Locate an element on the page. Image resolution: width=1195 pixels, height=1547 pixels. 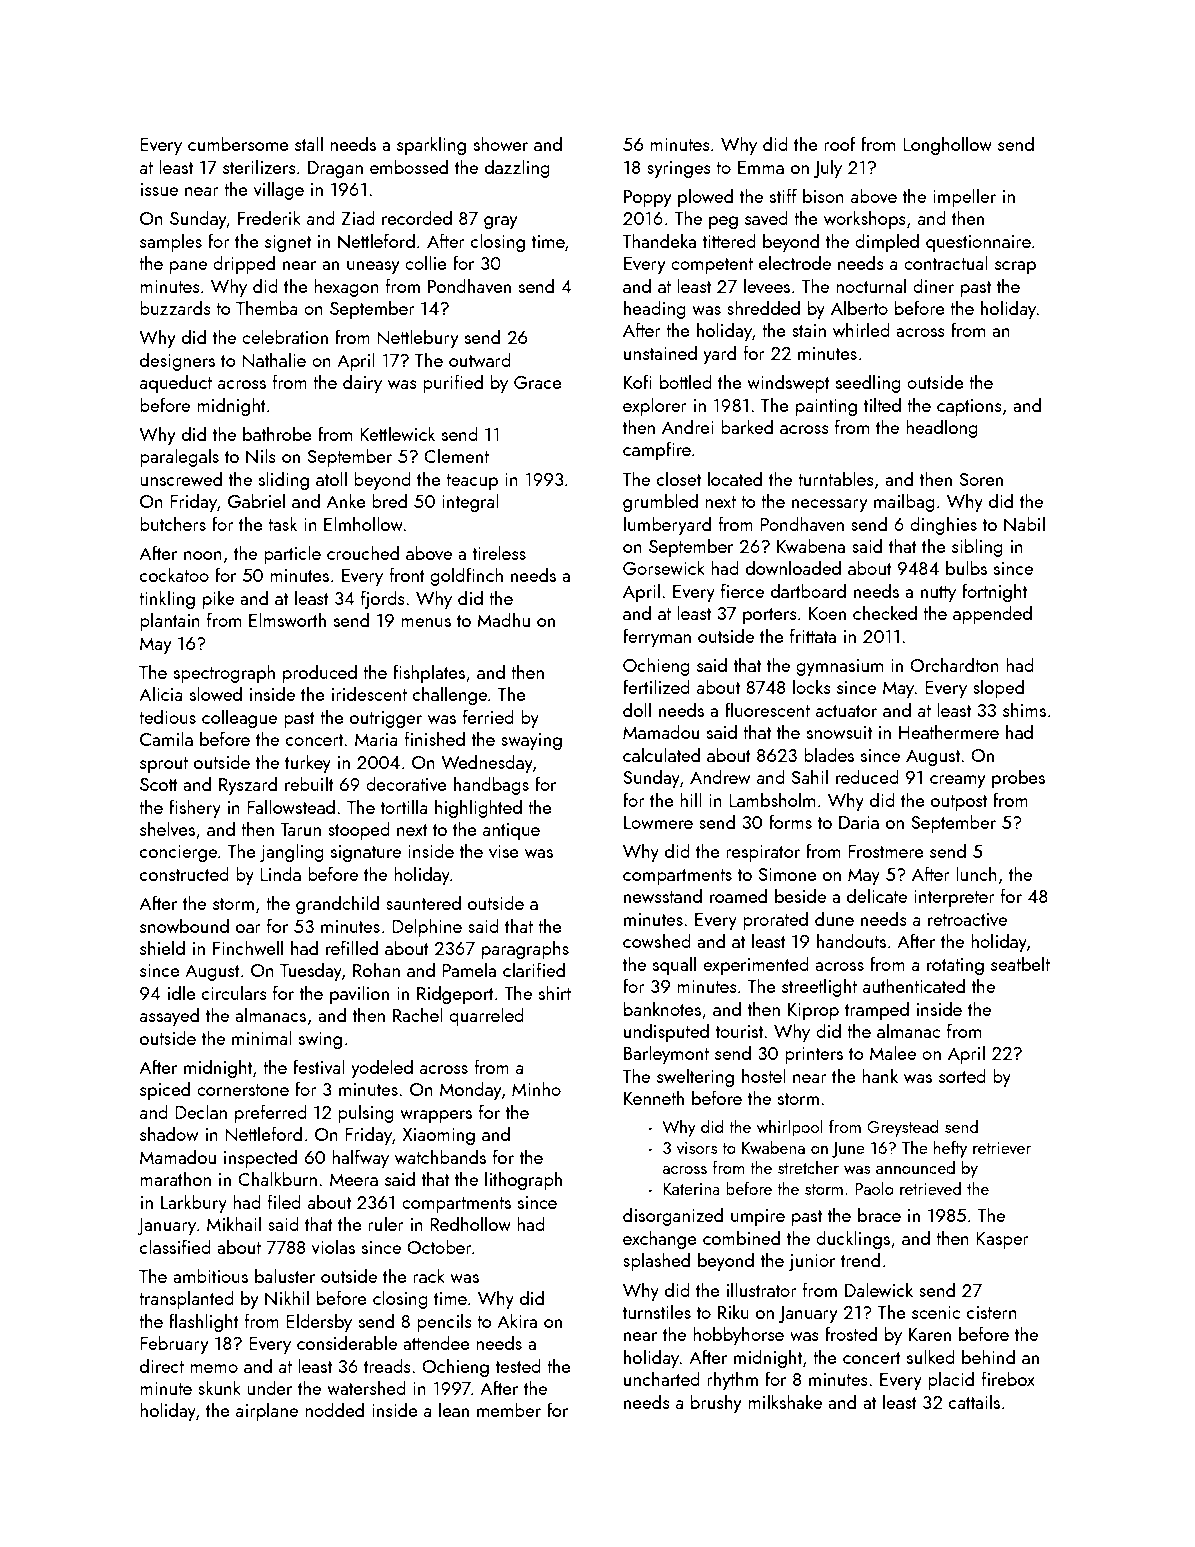
member is located at coordinates (509, 1409).
